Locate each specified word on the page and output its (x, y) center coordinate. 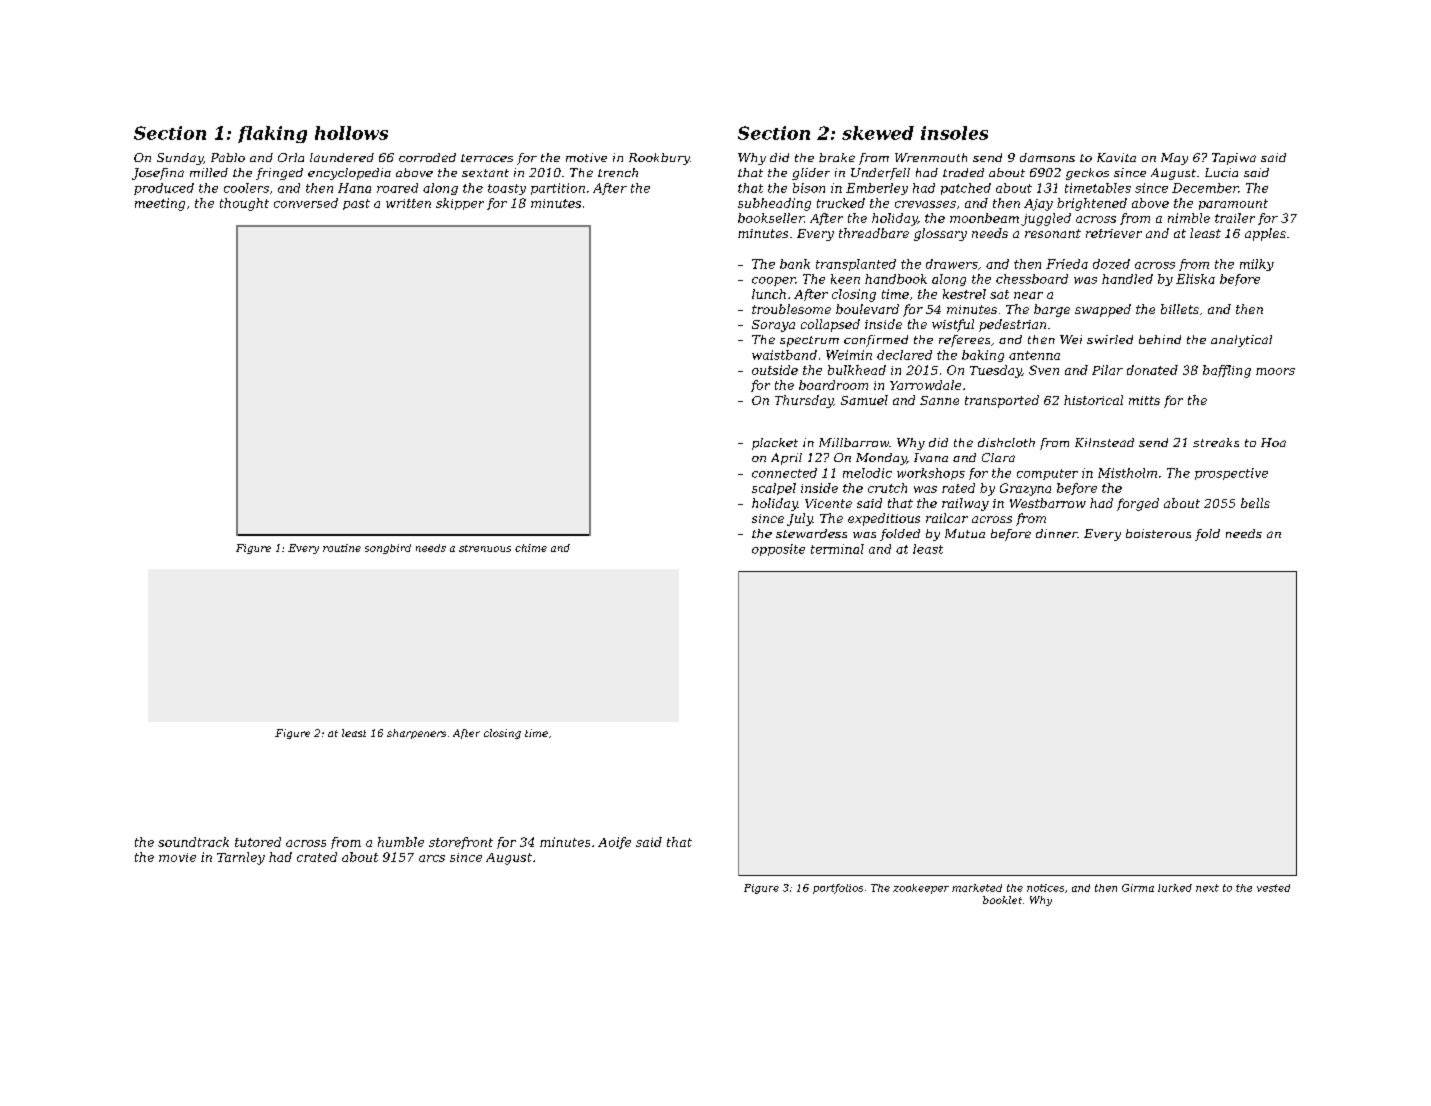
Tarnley (241, 858)
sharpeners (416, 734)
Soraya (773, 326)
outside (775, 370)
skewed (878, 133)
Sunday (180, 159)
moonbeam (984, 218)
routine (342, 548)
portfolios (838, 889)
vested (1273, 888)
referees (964, 341)
